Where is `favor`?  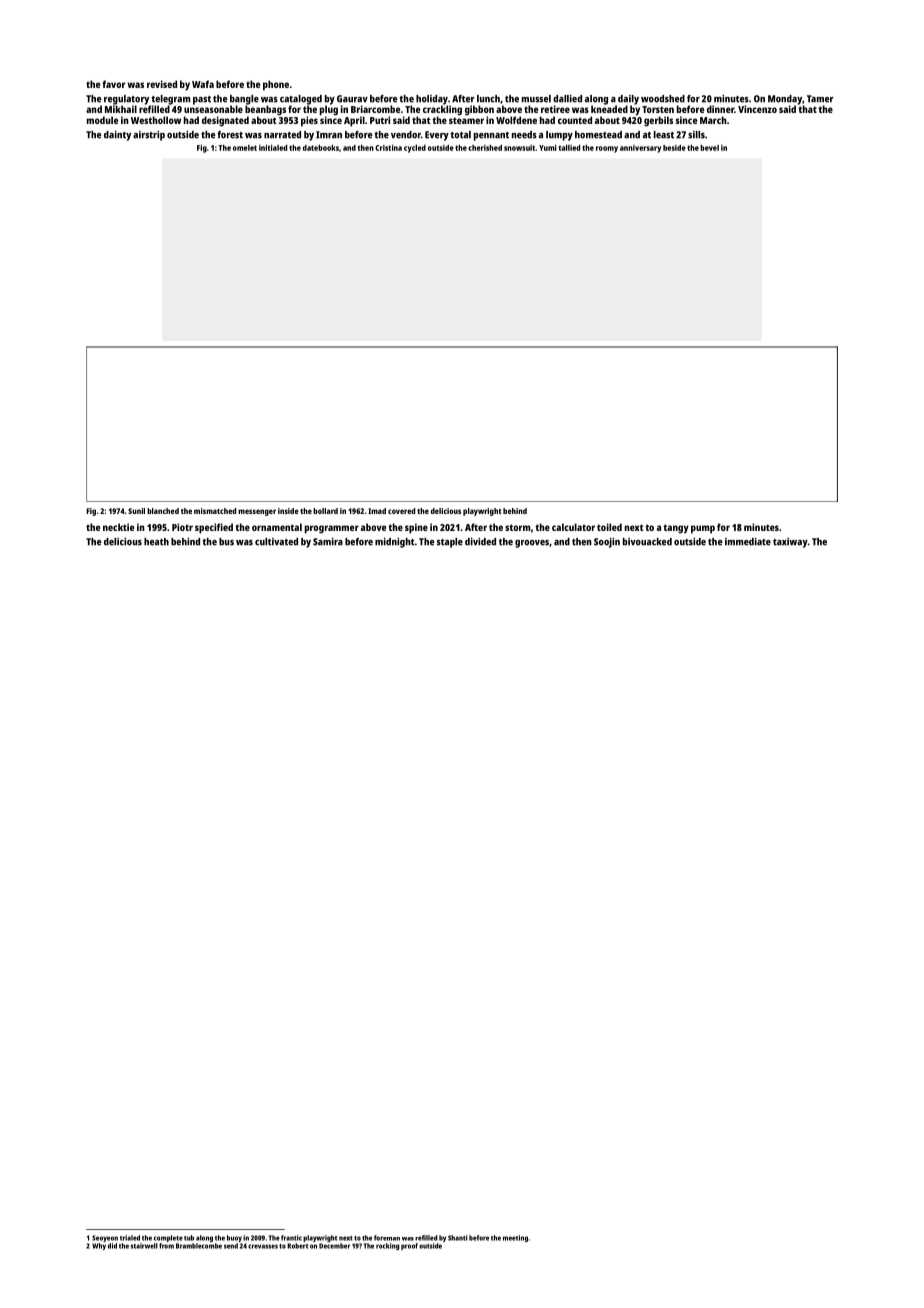 favor is located at coordinates (114, 84).
